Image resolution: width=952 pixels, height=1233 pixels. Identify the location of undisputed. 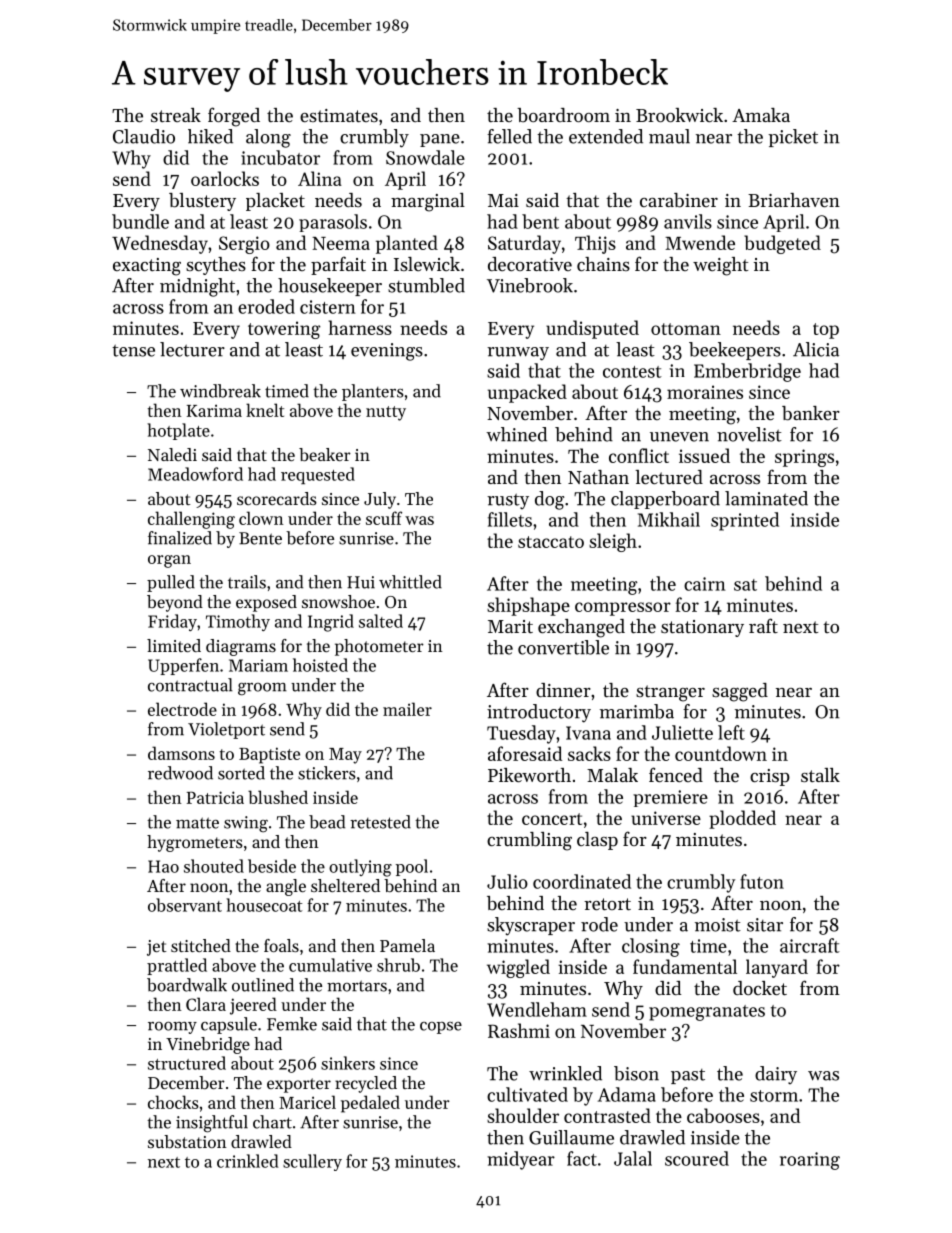
(592, 329).
